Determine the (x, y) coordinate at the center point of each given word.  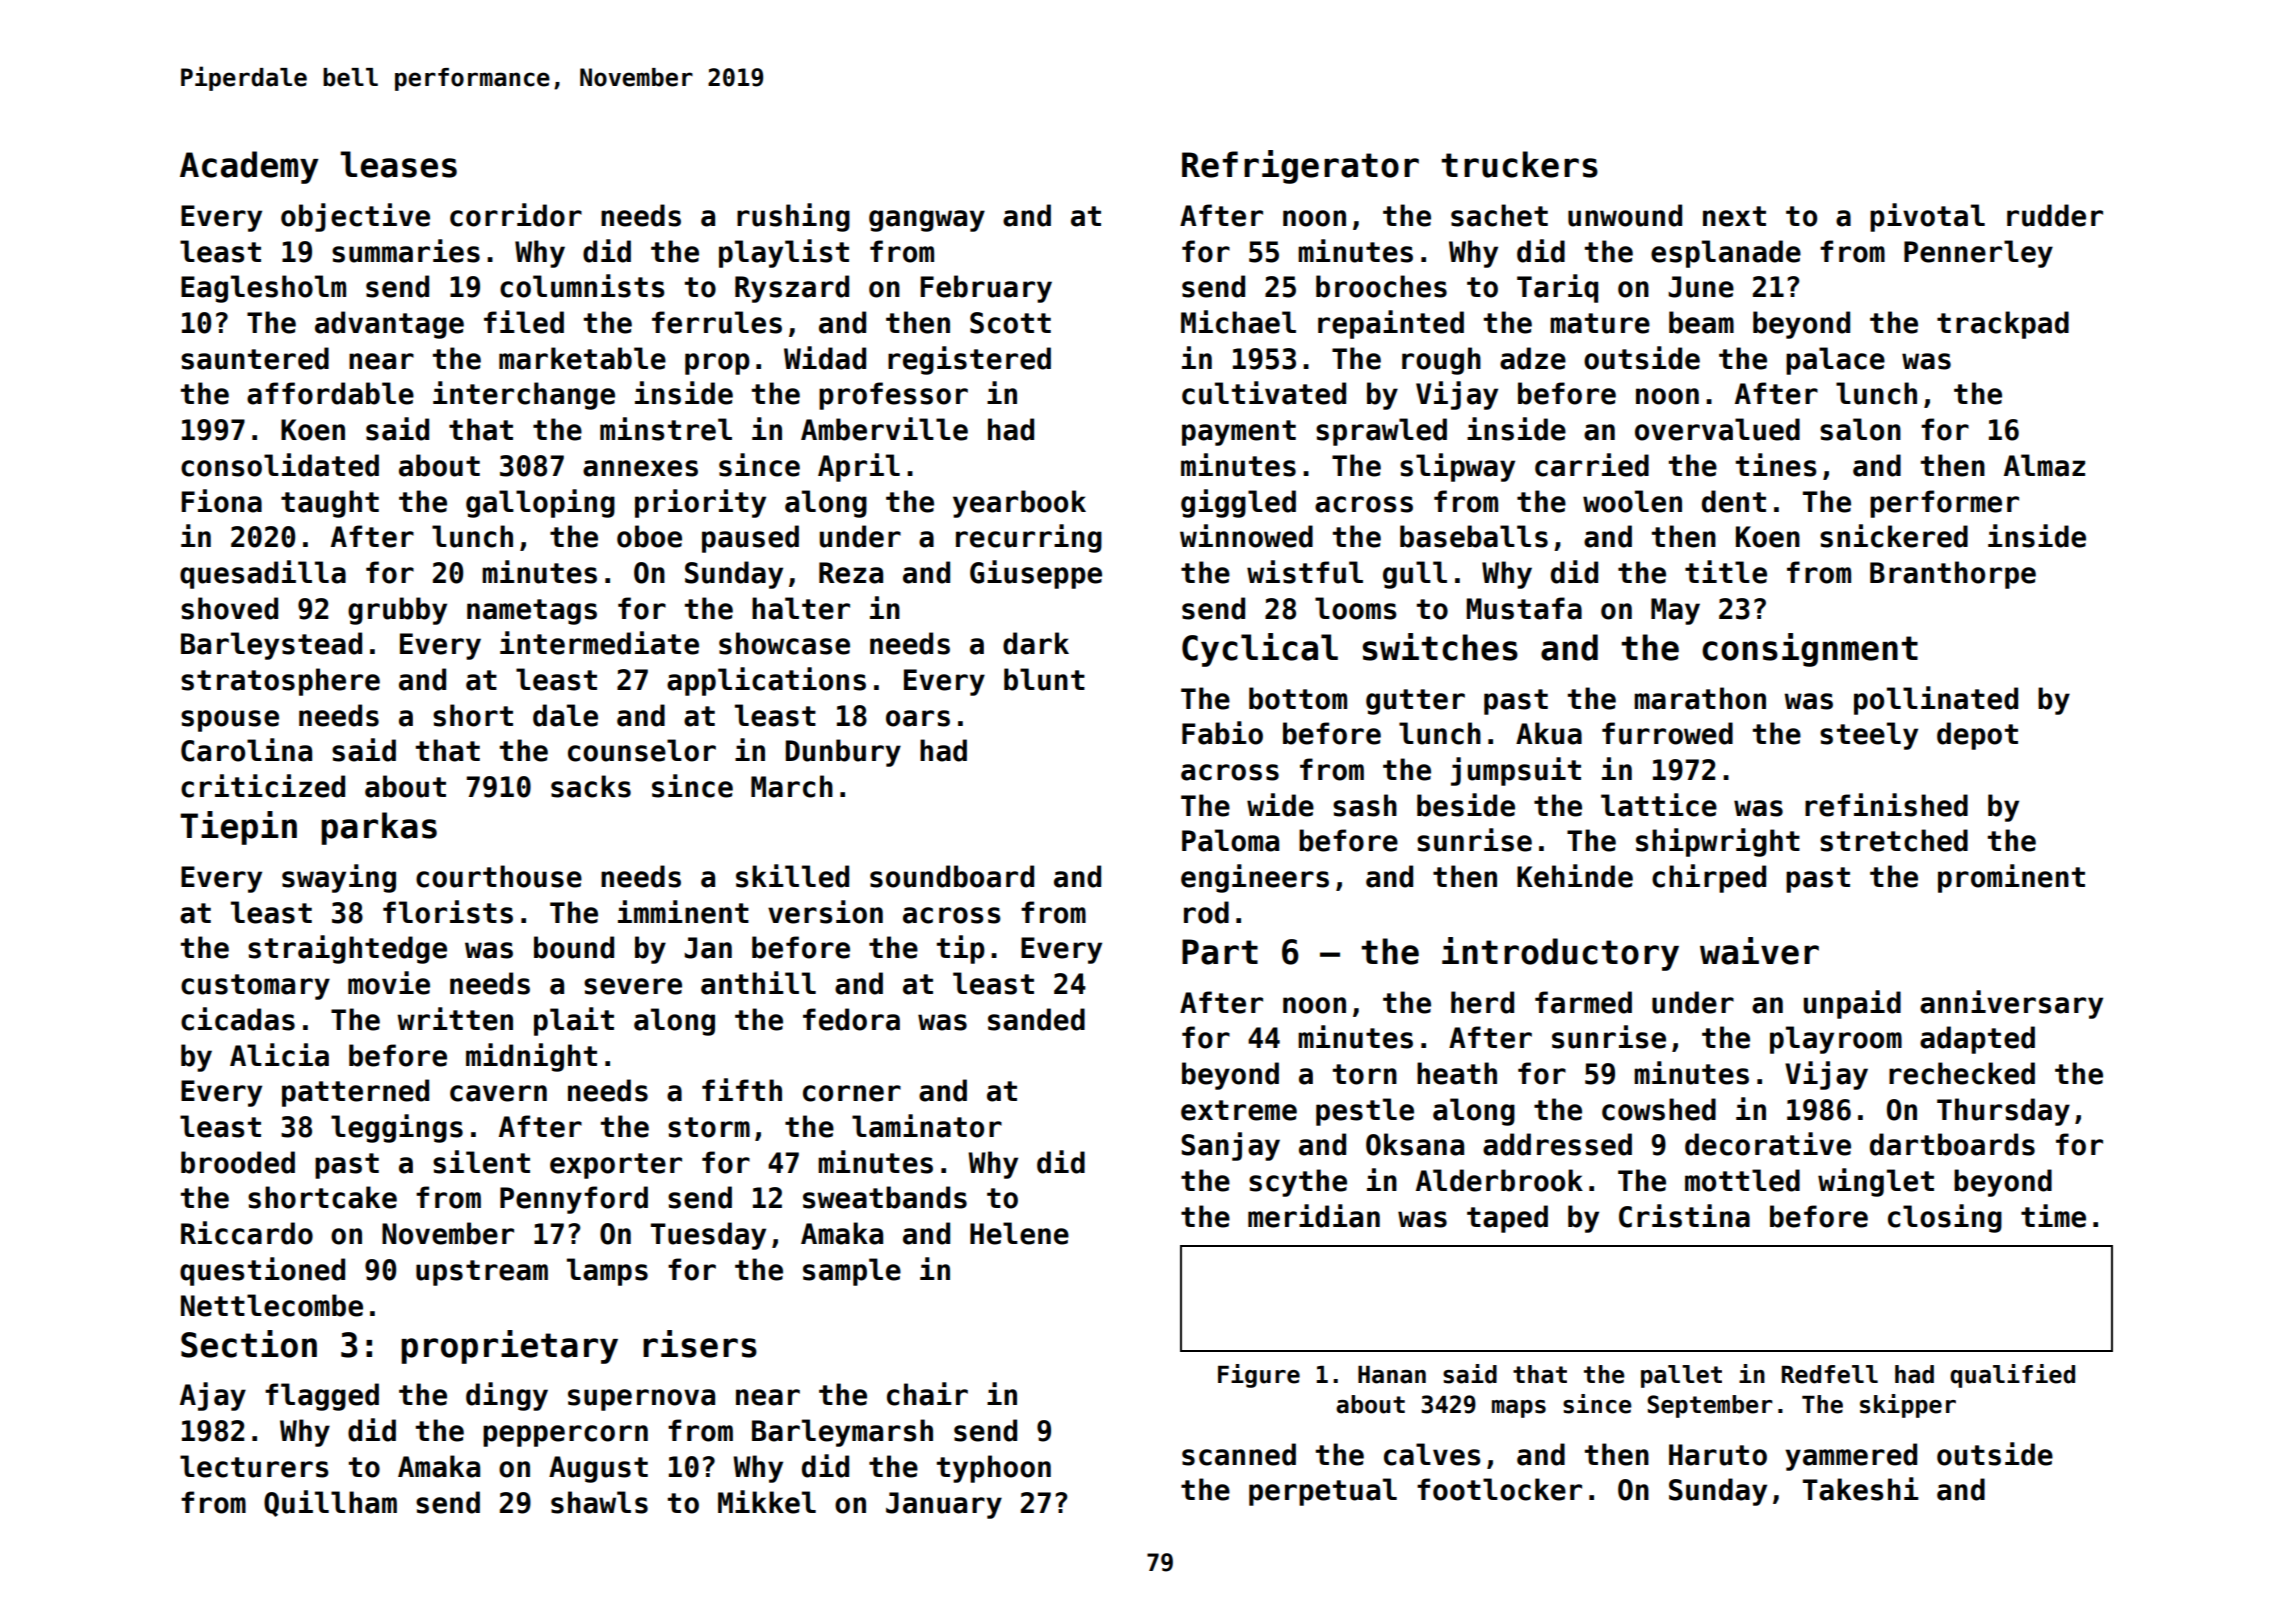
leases (398, 164)
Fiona (221, 501)
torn (1365, 1074)
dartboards (1952, 1144)
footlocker (1499, 1489)
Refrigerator (1300, 167)
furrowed (1667, 733)
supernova (641, 1400)
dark (1036, 643)
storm (709, 1127)
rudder (2055, 215)
